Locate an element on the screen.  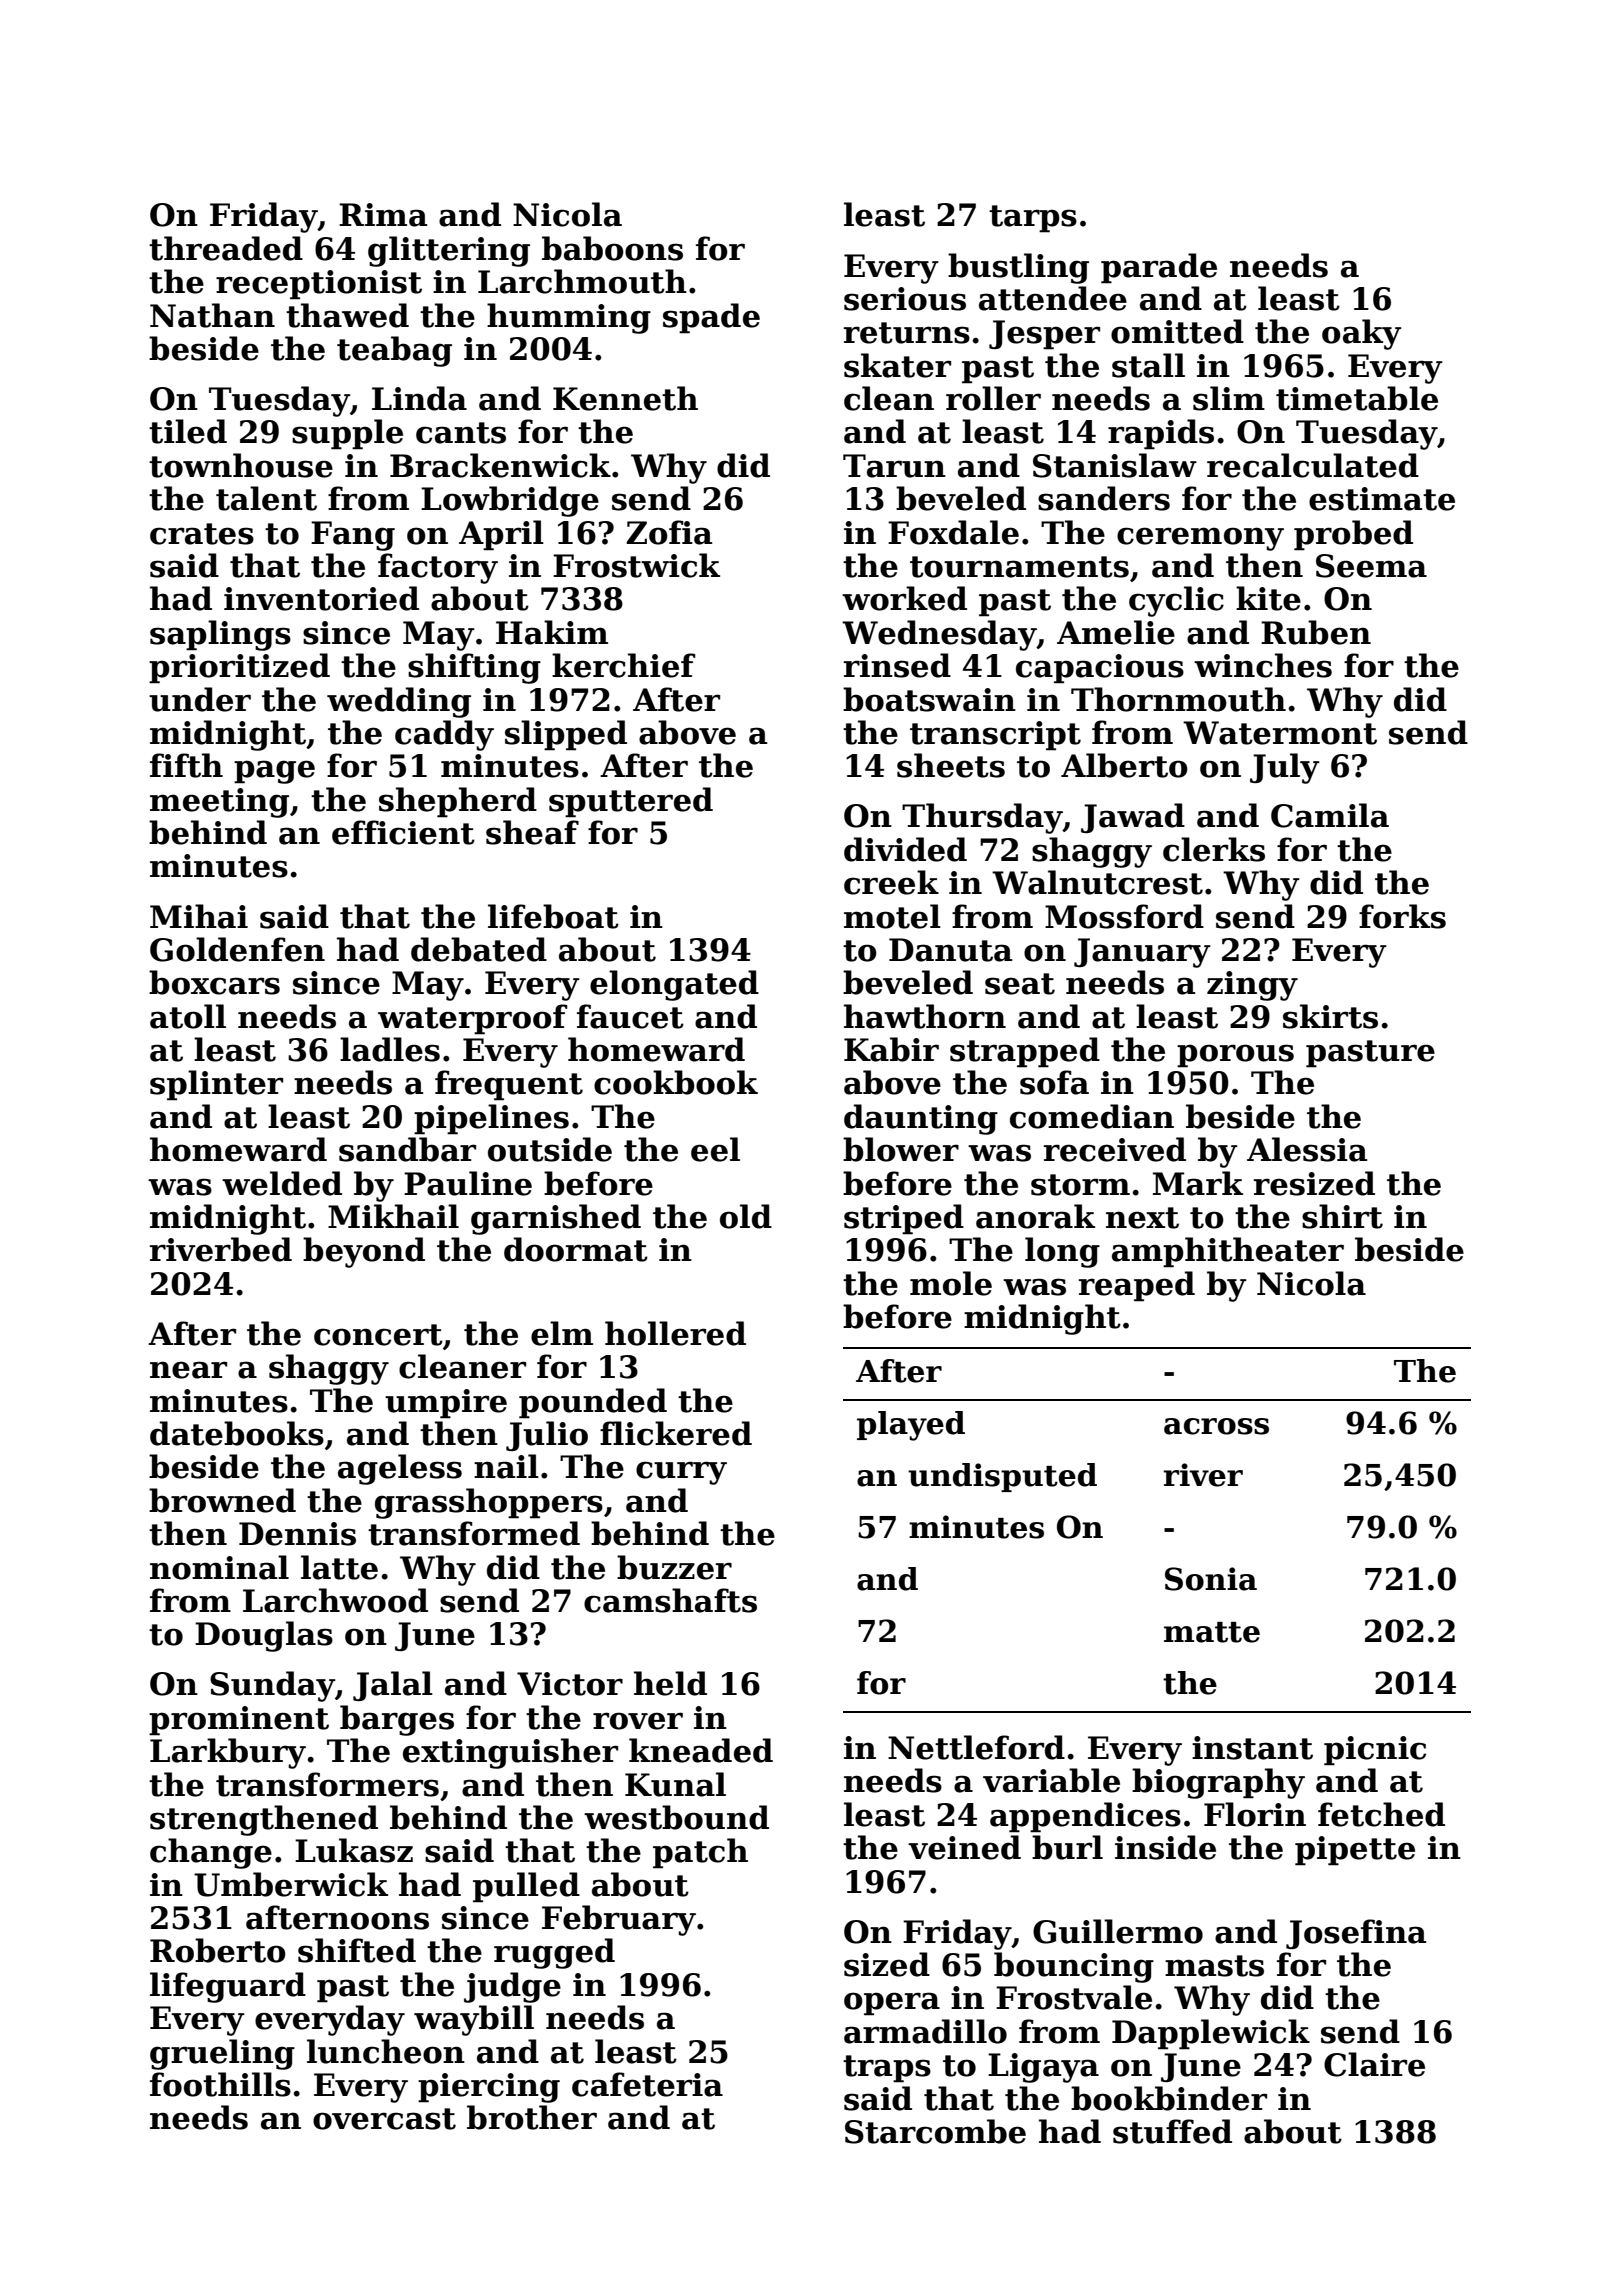
sputtered is located at coordinates (631, 802).
